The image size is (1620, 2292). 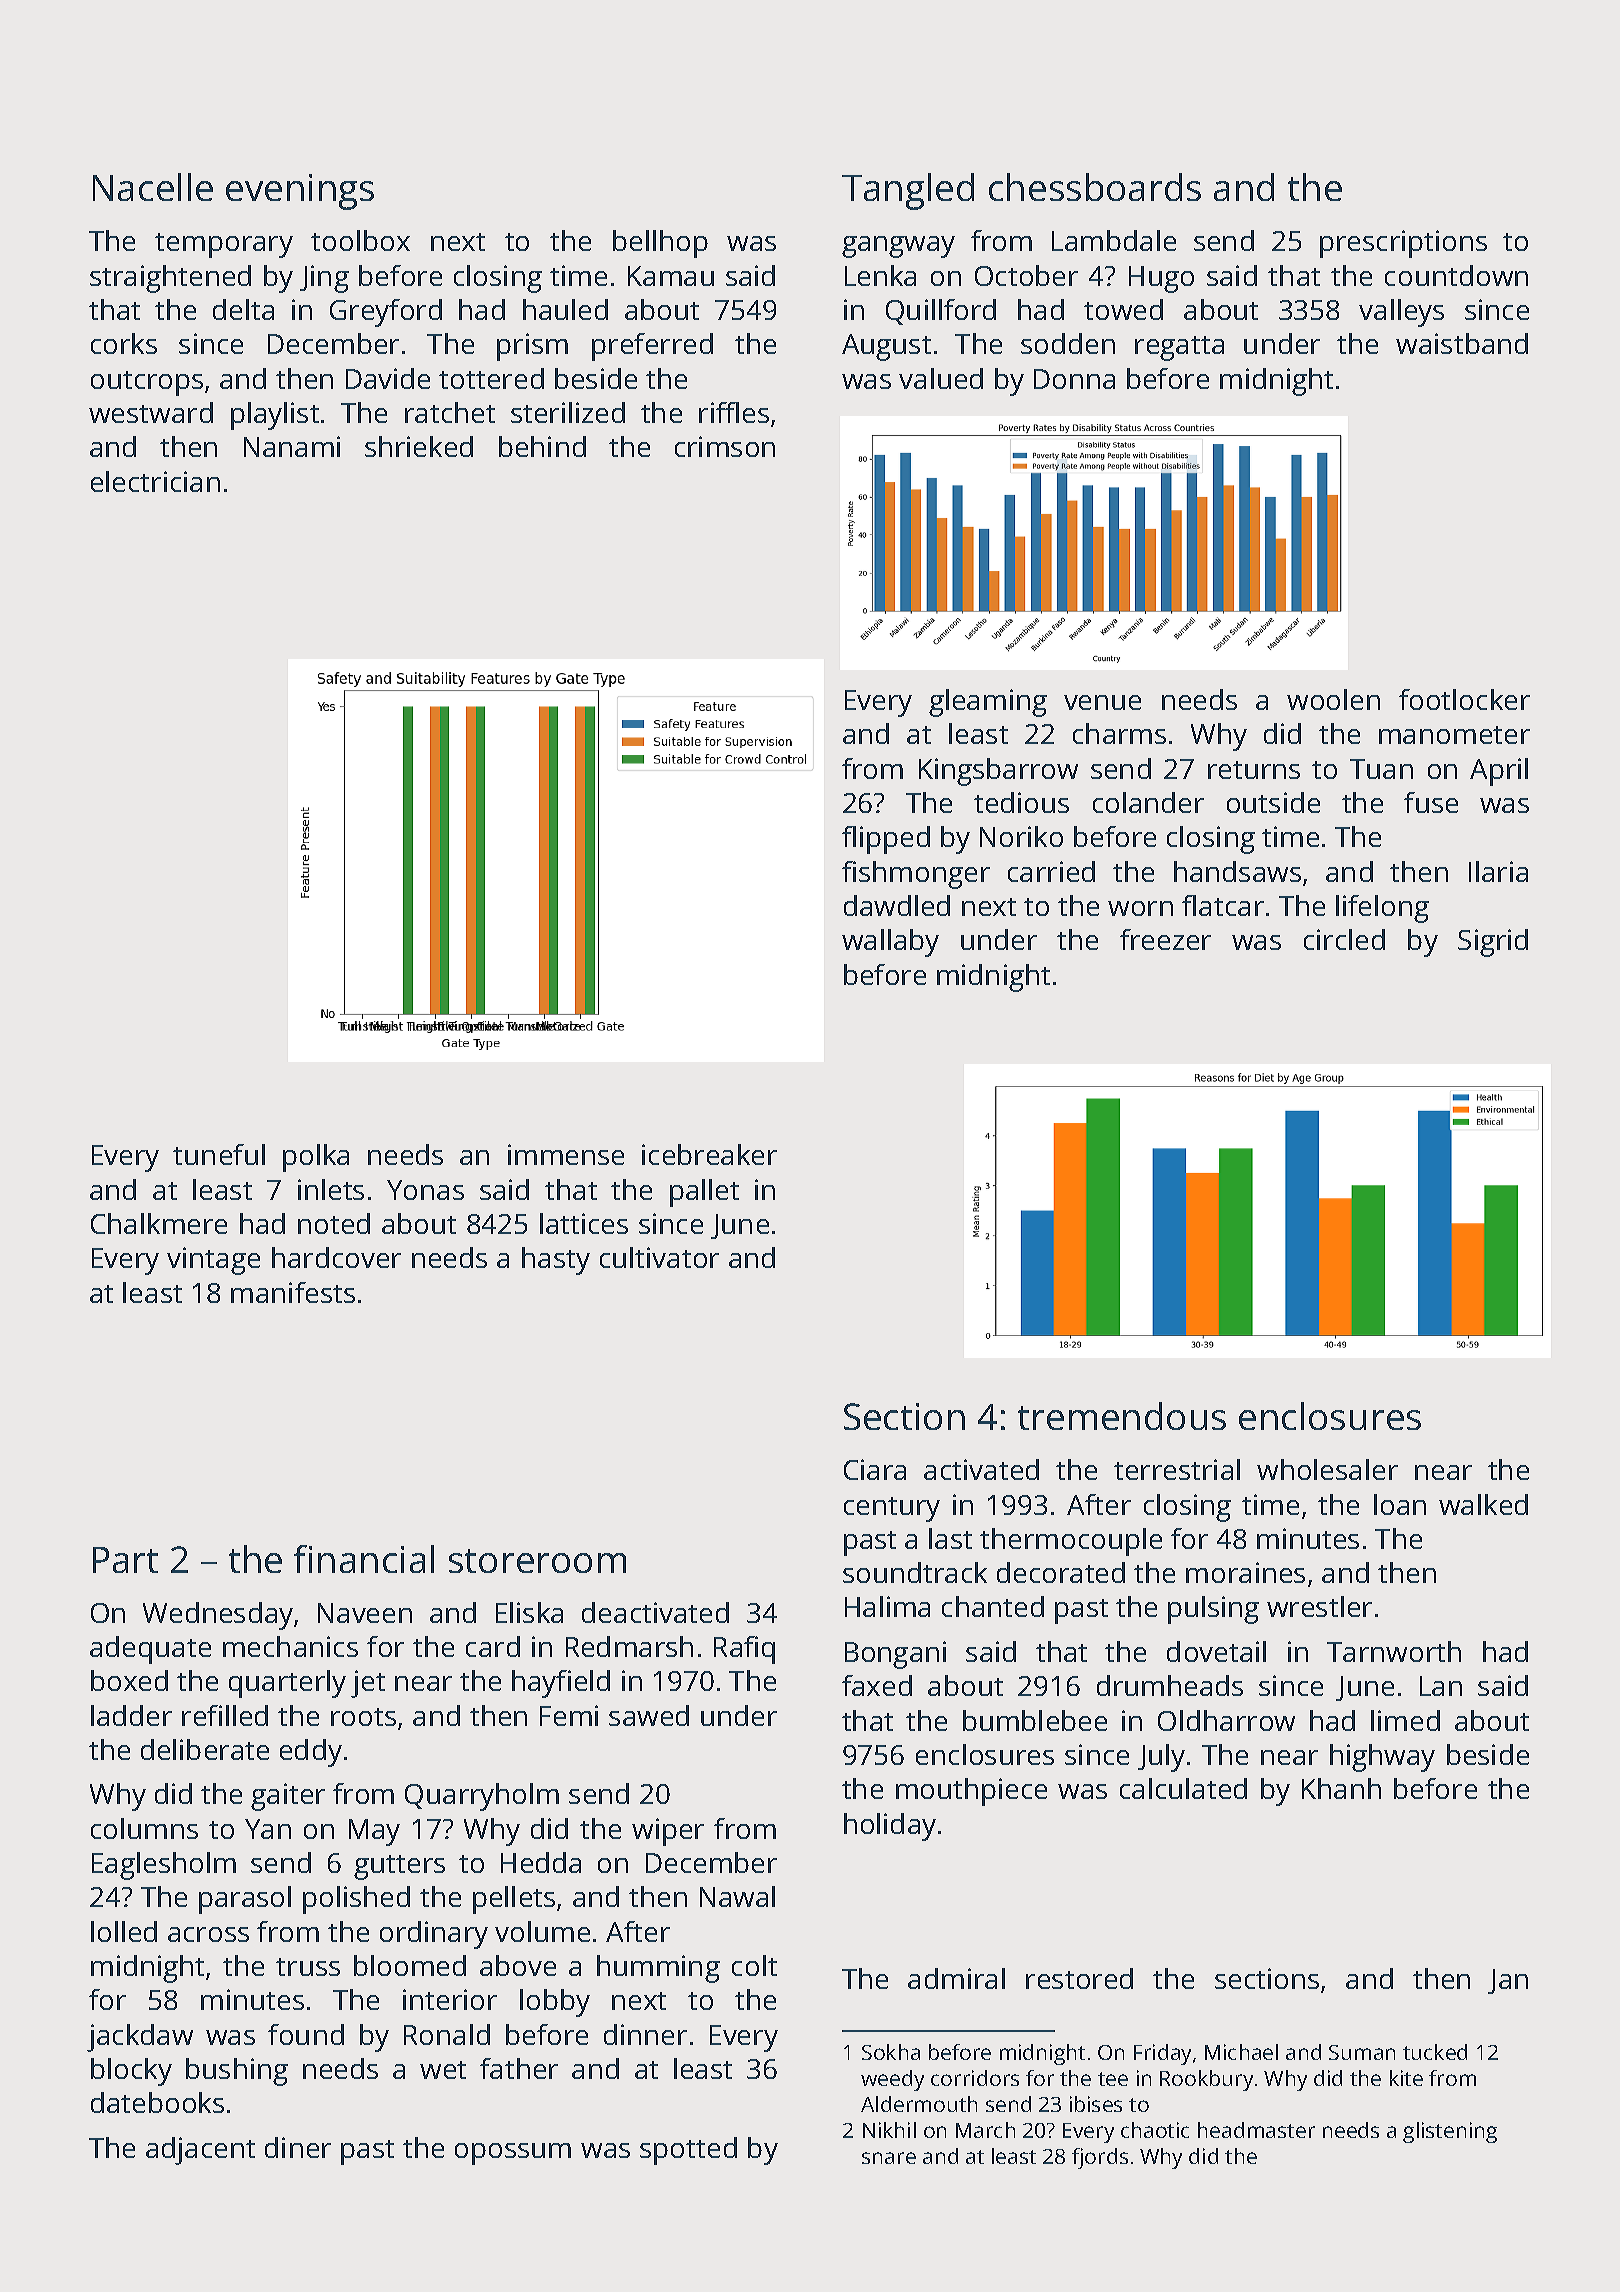 I want to click on Sigrid, so click(x=1493, y=943).
